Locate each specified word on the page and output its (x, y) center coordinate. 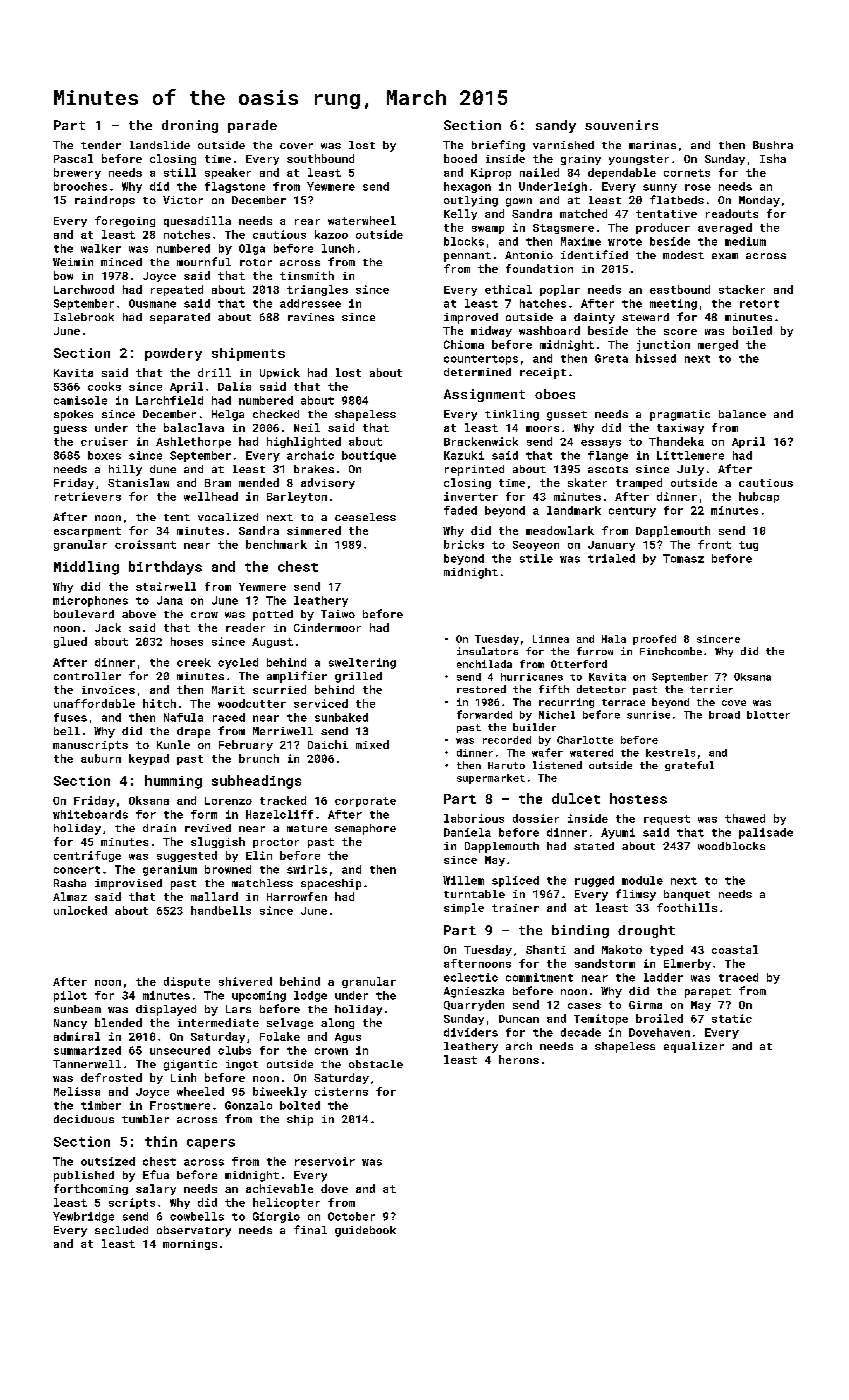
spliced (515, 881)
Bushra (773, 145)
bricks (464, 544)
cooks (104, 386)
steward (645, 317)
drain (159, 828)
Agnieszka (474, 992)
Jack (108, 627)
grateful (689, 766)
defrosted (111, 1077)
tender (101, 145)
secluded (121, 1230)
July (690, 470)
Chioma (464, 344)
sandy (556, 126)
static (732, 1018)
